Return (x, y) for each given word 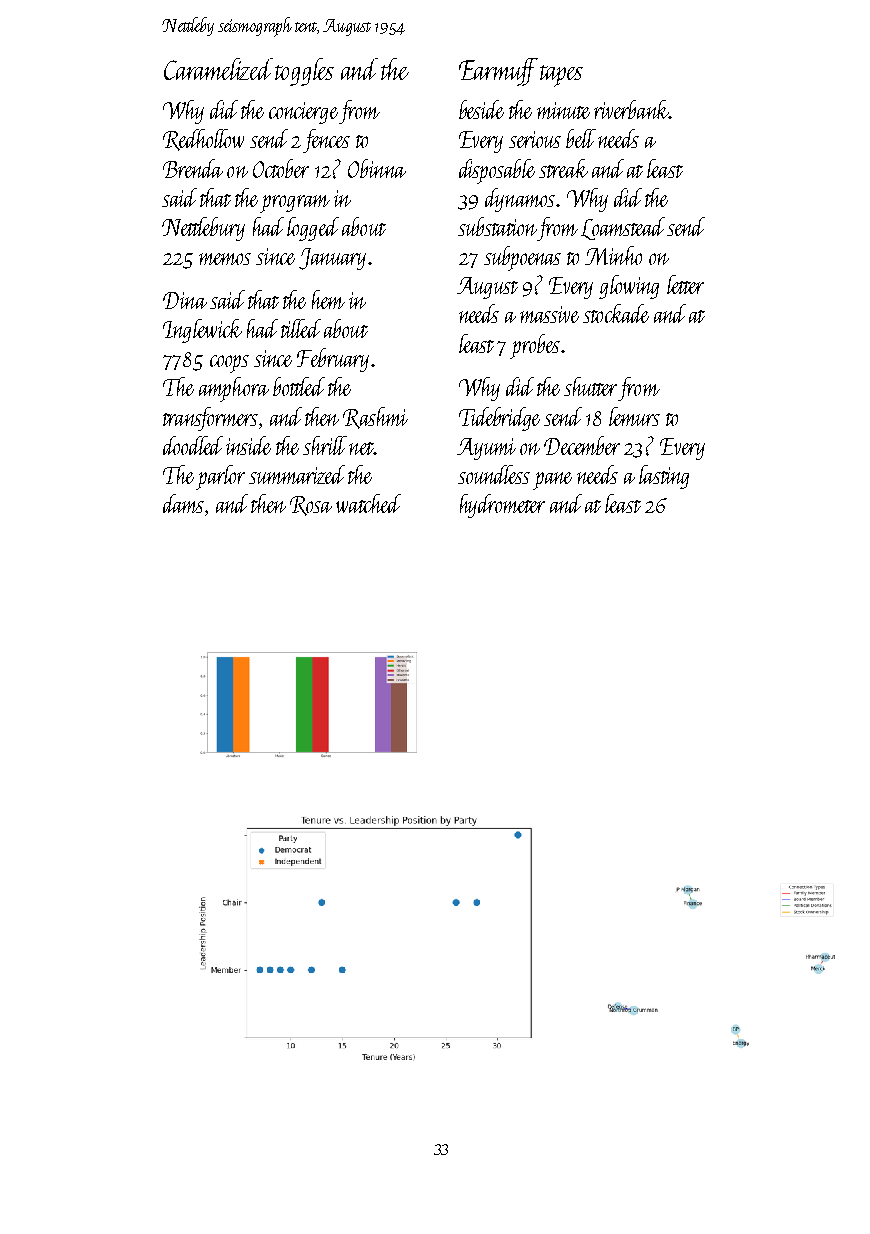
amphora (234, 389)
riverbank (631, 109)
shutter (590, 386)
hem (328, 299)
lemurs (634, 416)
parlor (220, 477)
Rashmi (375, 418)
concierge (303, 113)
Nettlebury (203, 229)
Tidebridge (499, 419)
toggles (304, 72)
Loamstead (623, 228)
